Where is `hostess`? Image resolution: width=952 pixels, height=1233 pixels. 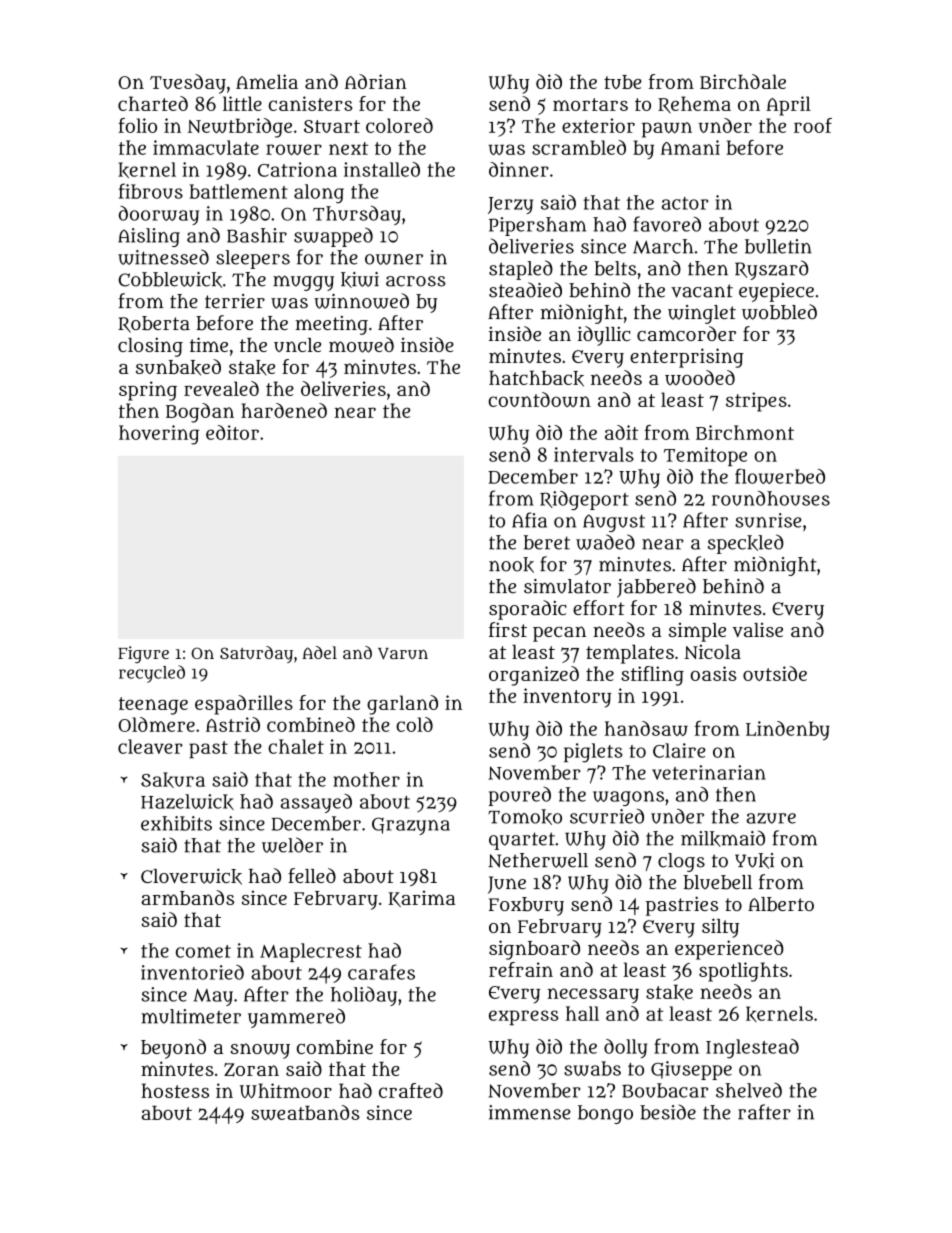
hostess is located at coordinates (175, 1090).
